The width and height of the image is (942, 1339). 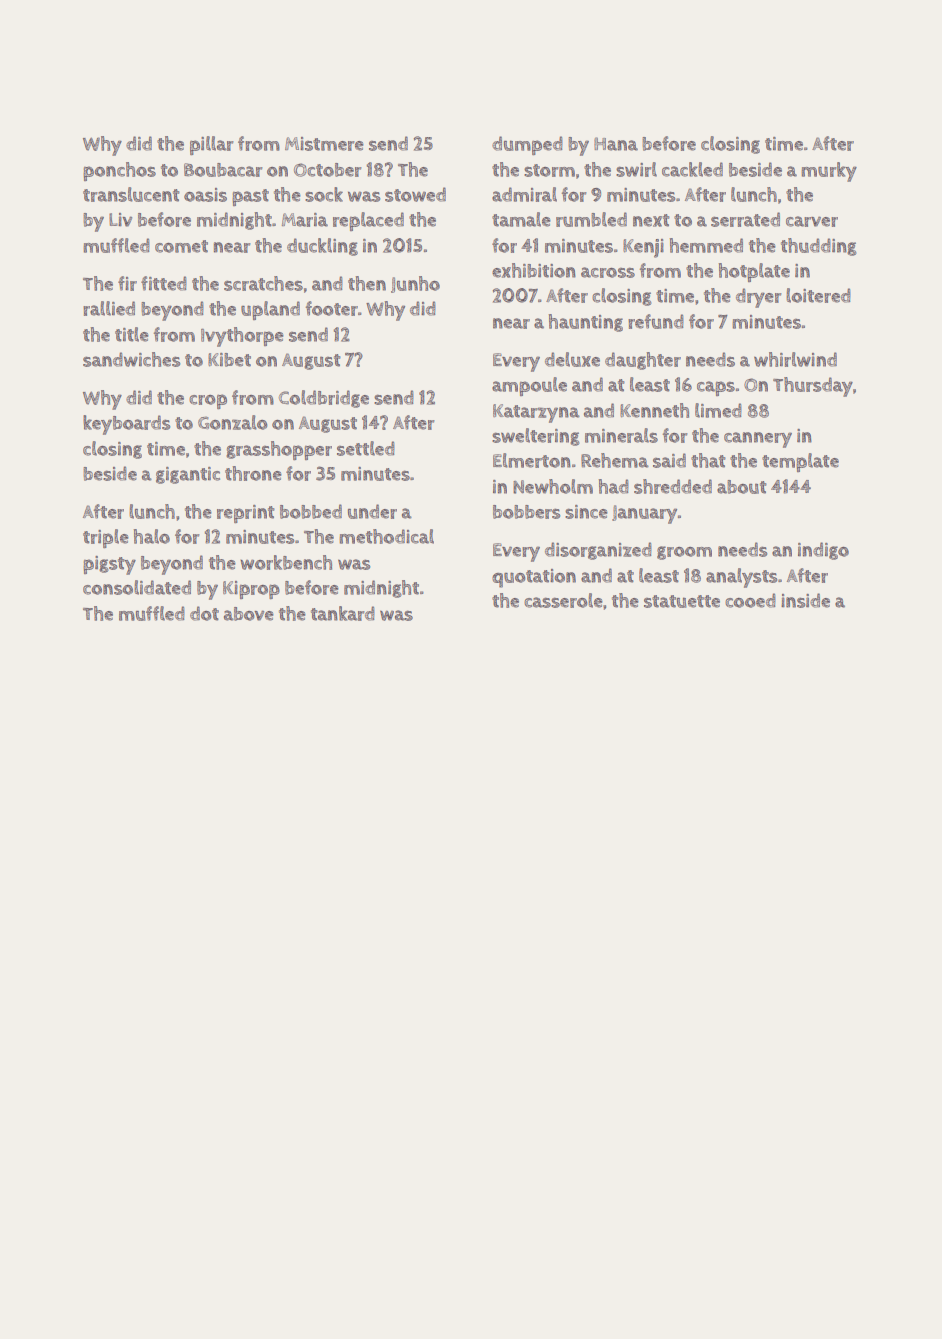 I want to click on whirlwind, so click(x=795, y=359).
